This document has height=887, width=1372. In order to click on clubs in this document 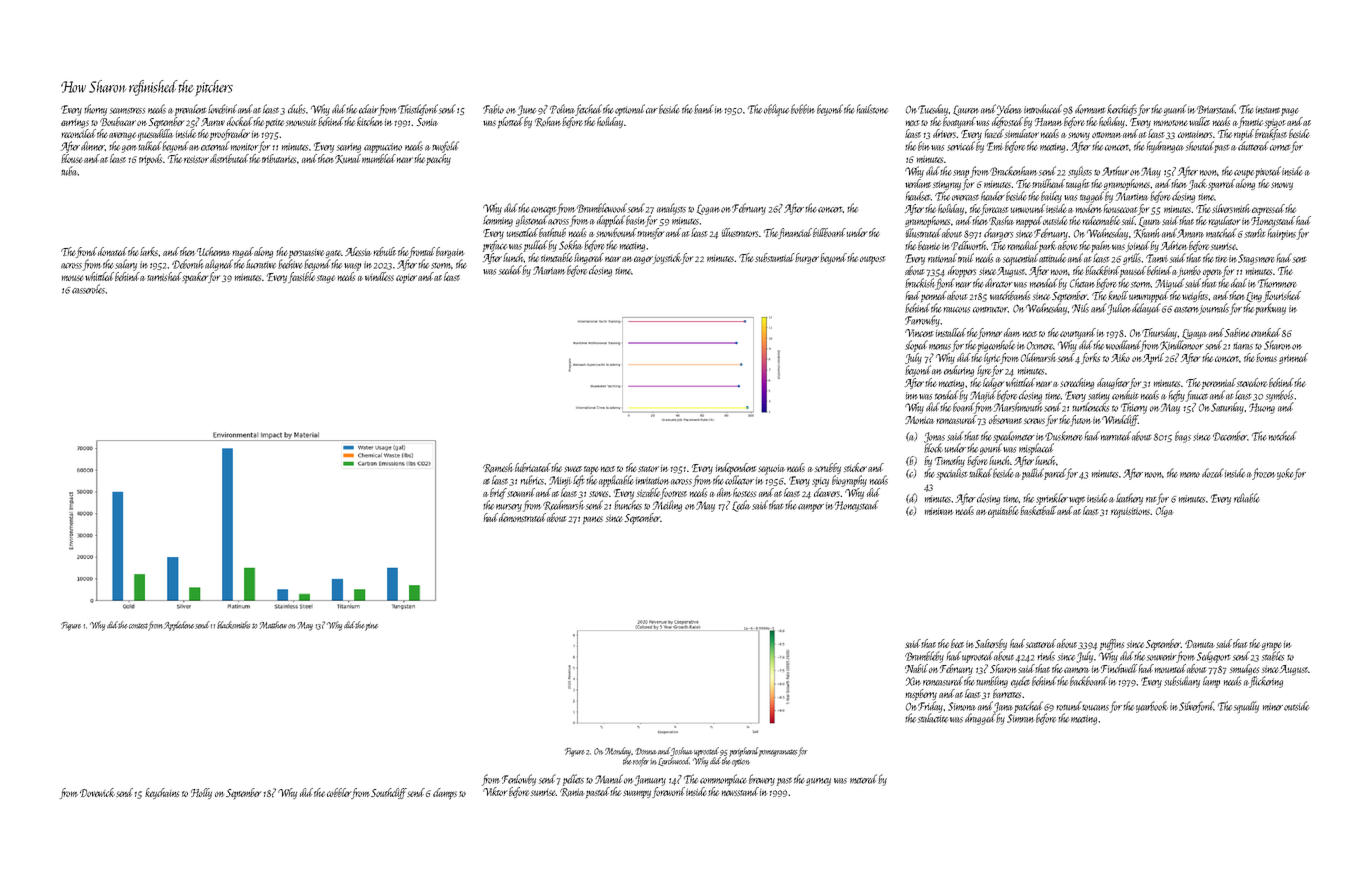, I will do `click(296, 109)`.
